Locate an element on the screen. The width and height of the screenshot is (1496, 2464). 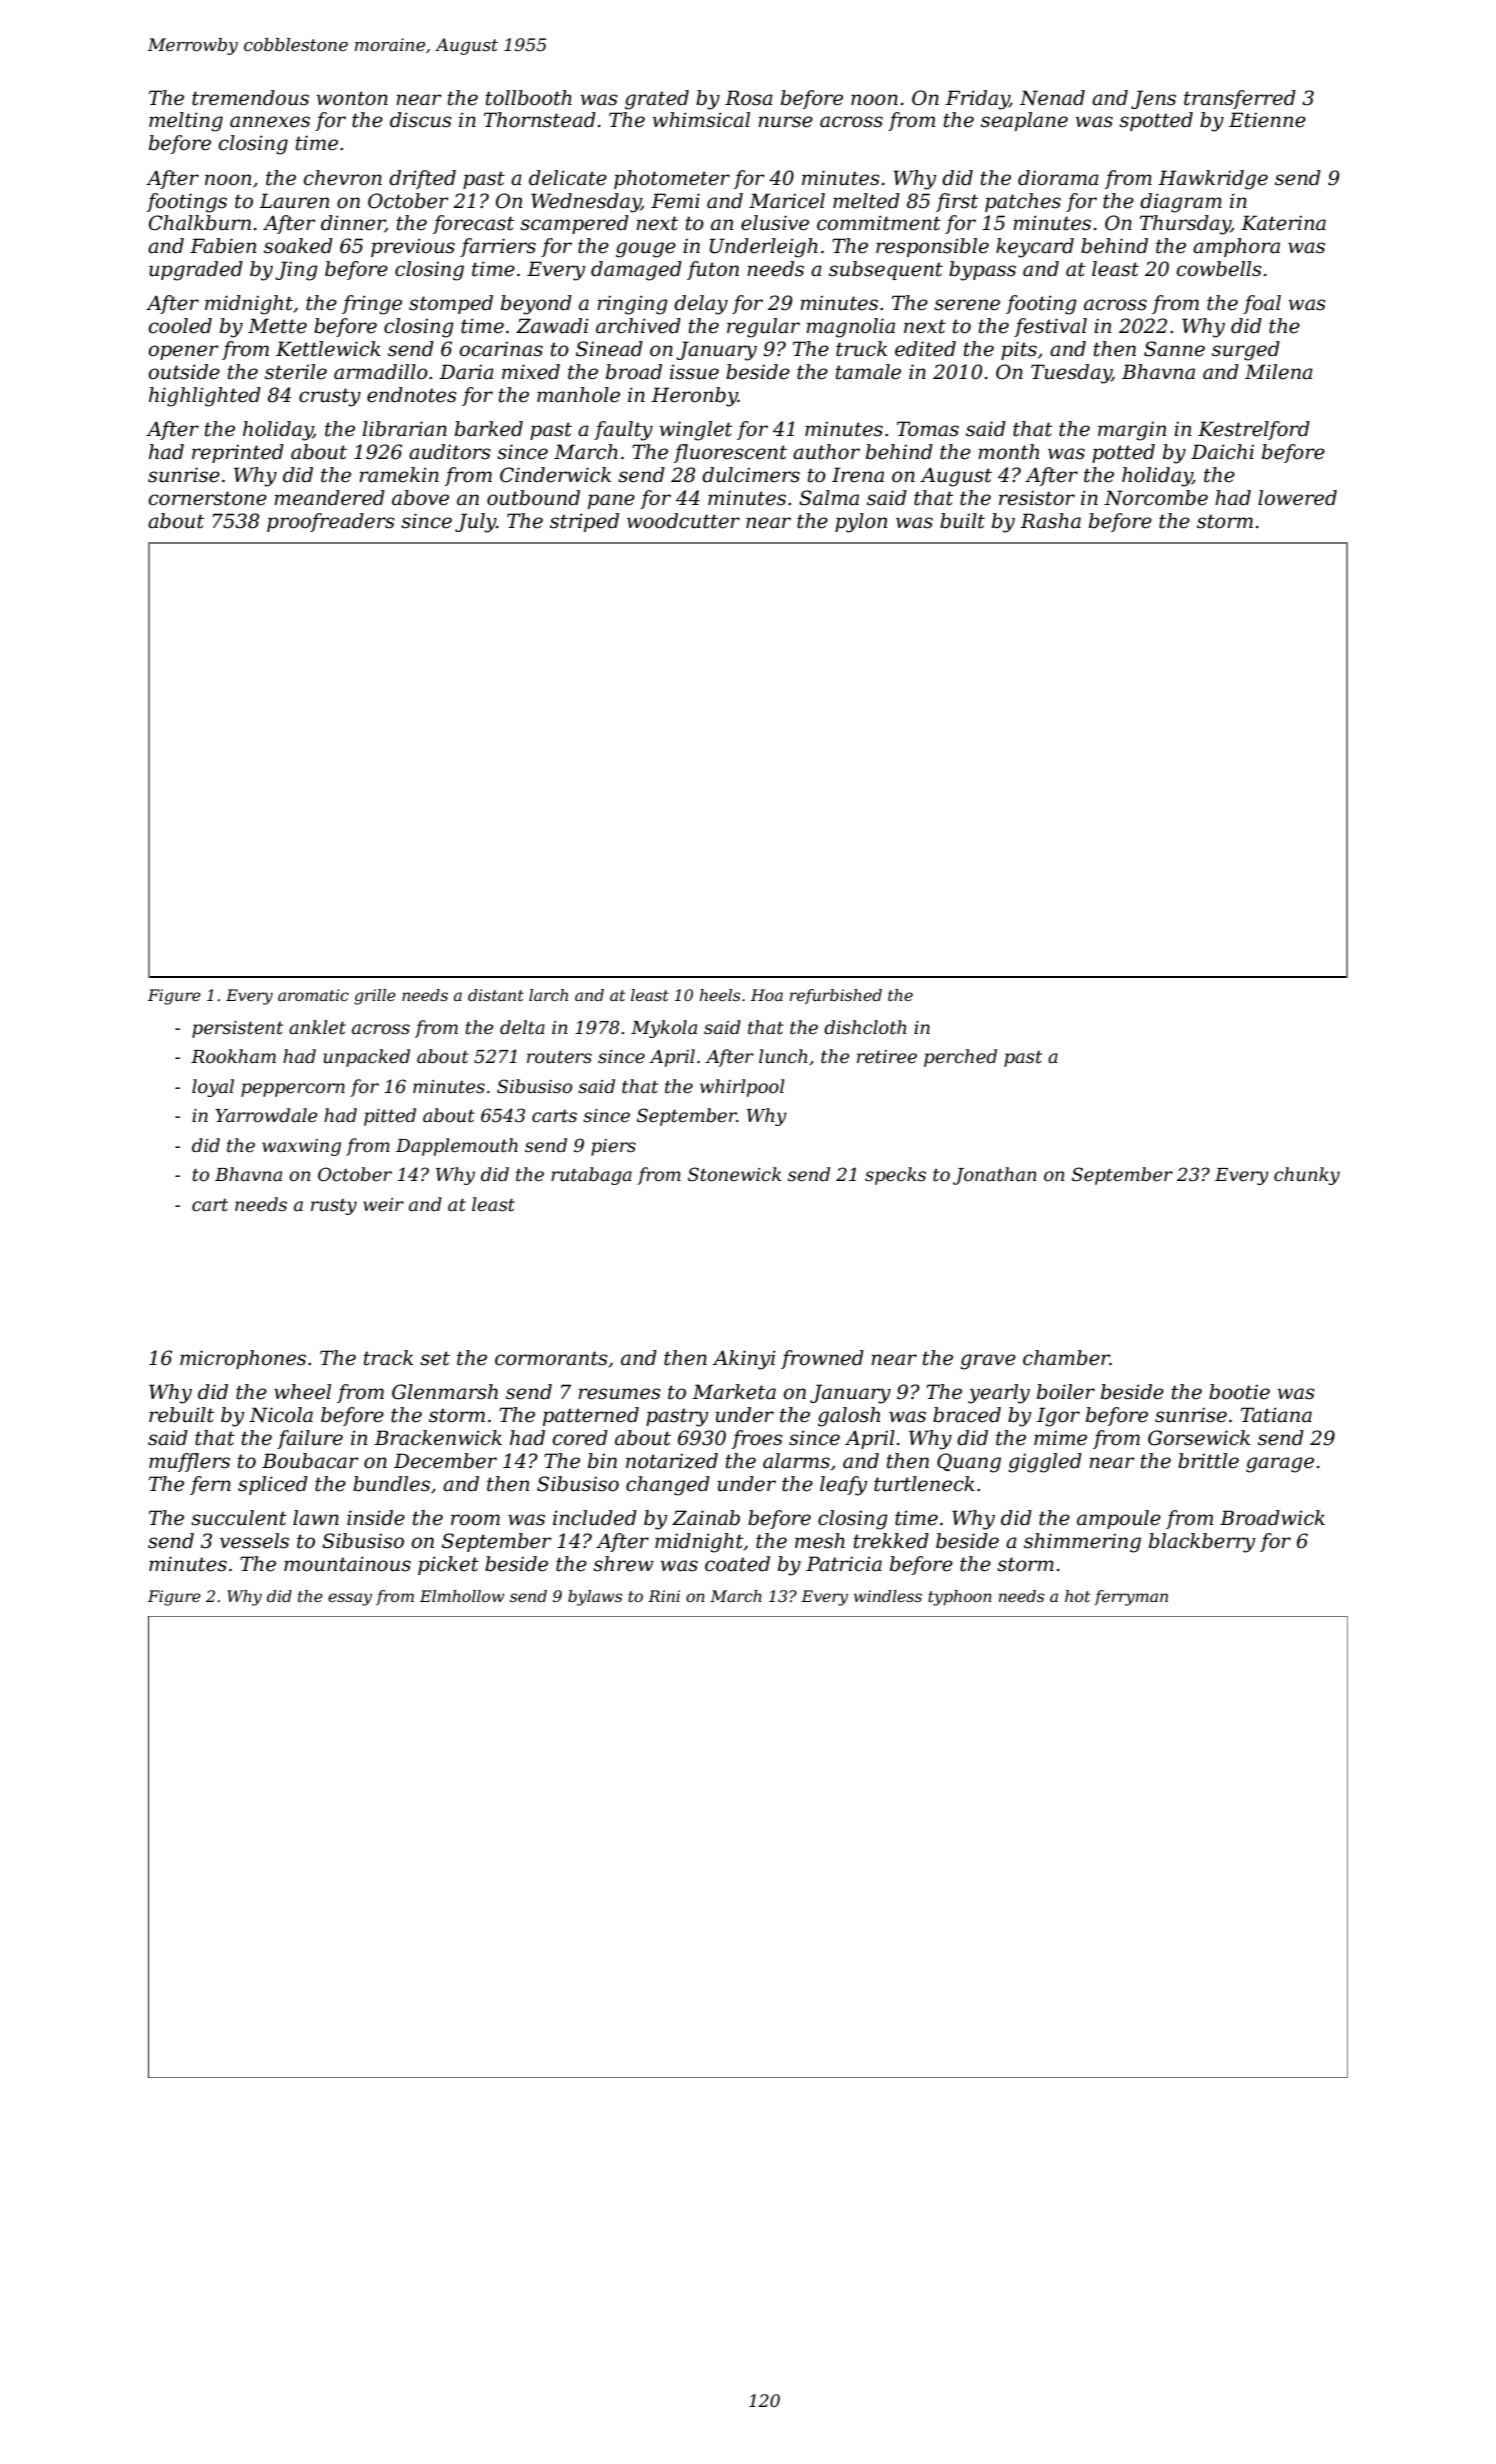
soaked is located at coordinates (298, 246).
